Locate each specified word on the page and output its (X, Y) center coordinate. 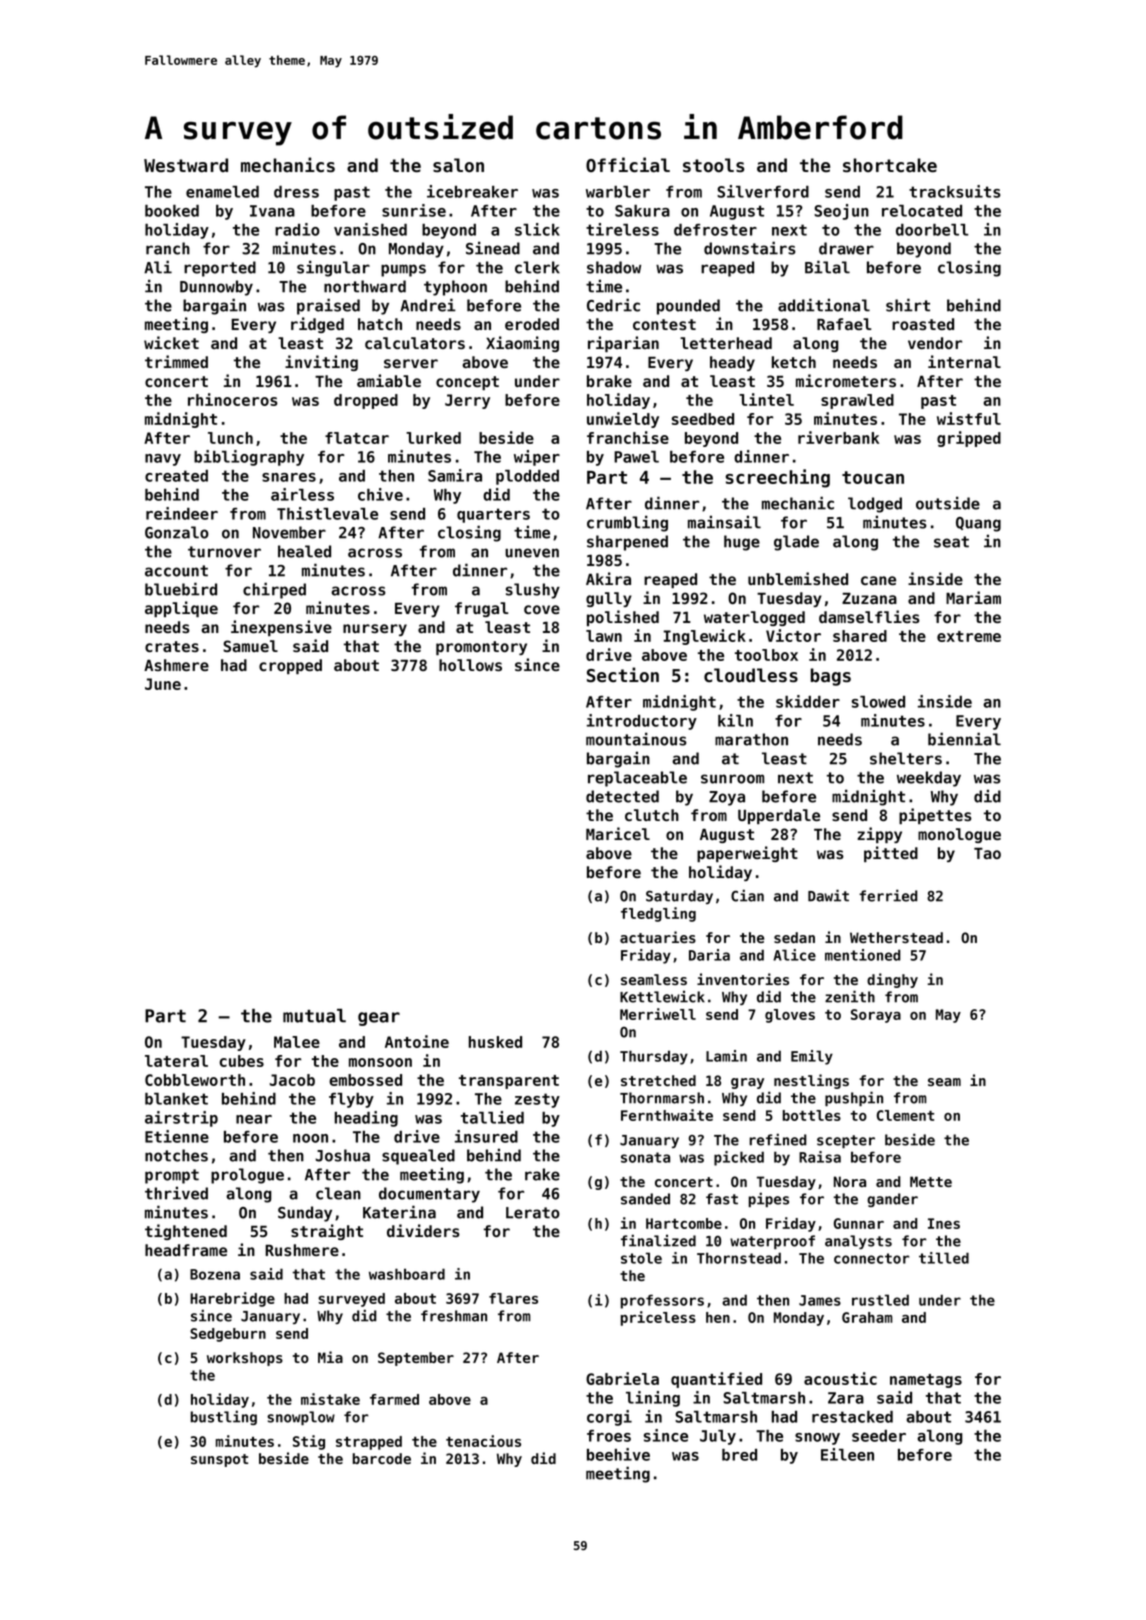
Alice (794, 955)
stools (713, 165)
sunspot (219, 1460)
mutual (314, 1016)
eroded (532, 324)
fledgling (658, 914)
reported (220, 269)
